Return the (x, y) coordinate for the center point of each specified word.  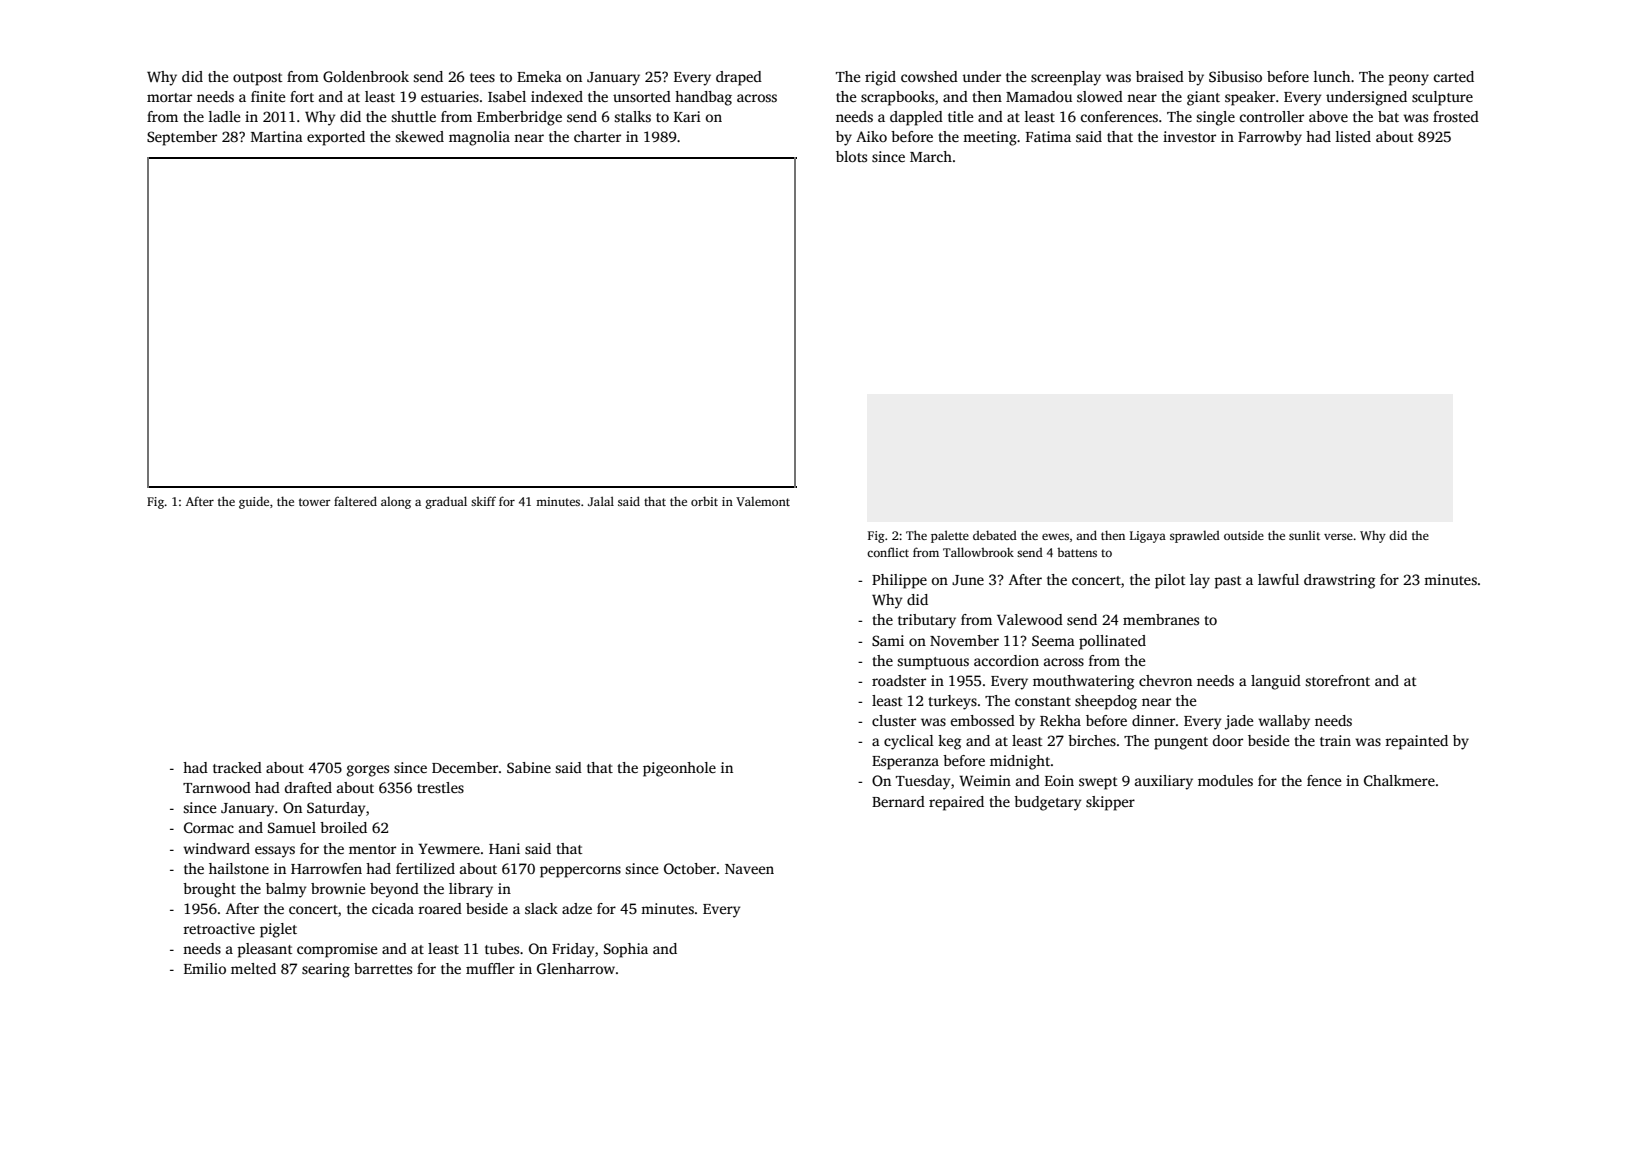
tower (314, 502)
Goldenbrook (366, 76)
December (465, 767)
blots (851, 156)
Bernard (898, 801)
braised (1160, 76)
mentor (372, 849)
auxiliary (1164, 782)
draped (739, 78)
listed (1353, 136)
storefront (1337, 680)
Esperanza (905, 763)
